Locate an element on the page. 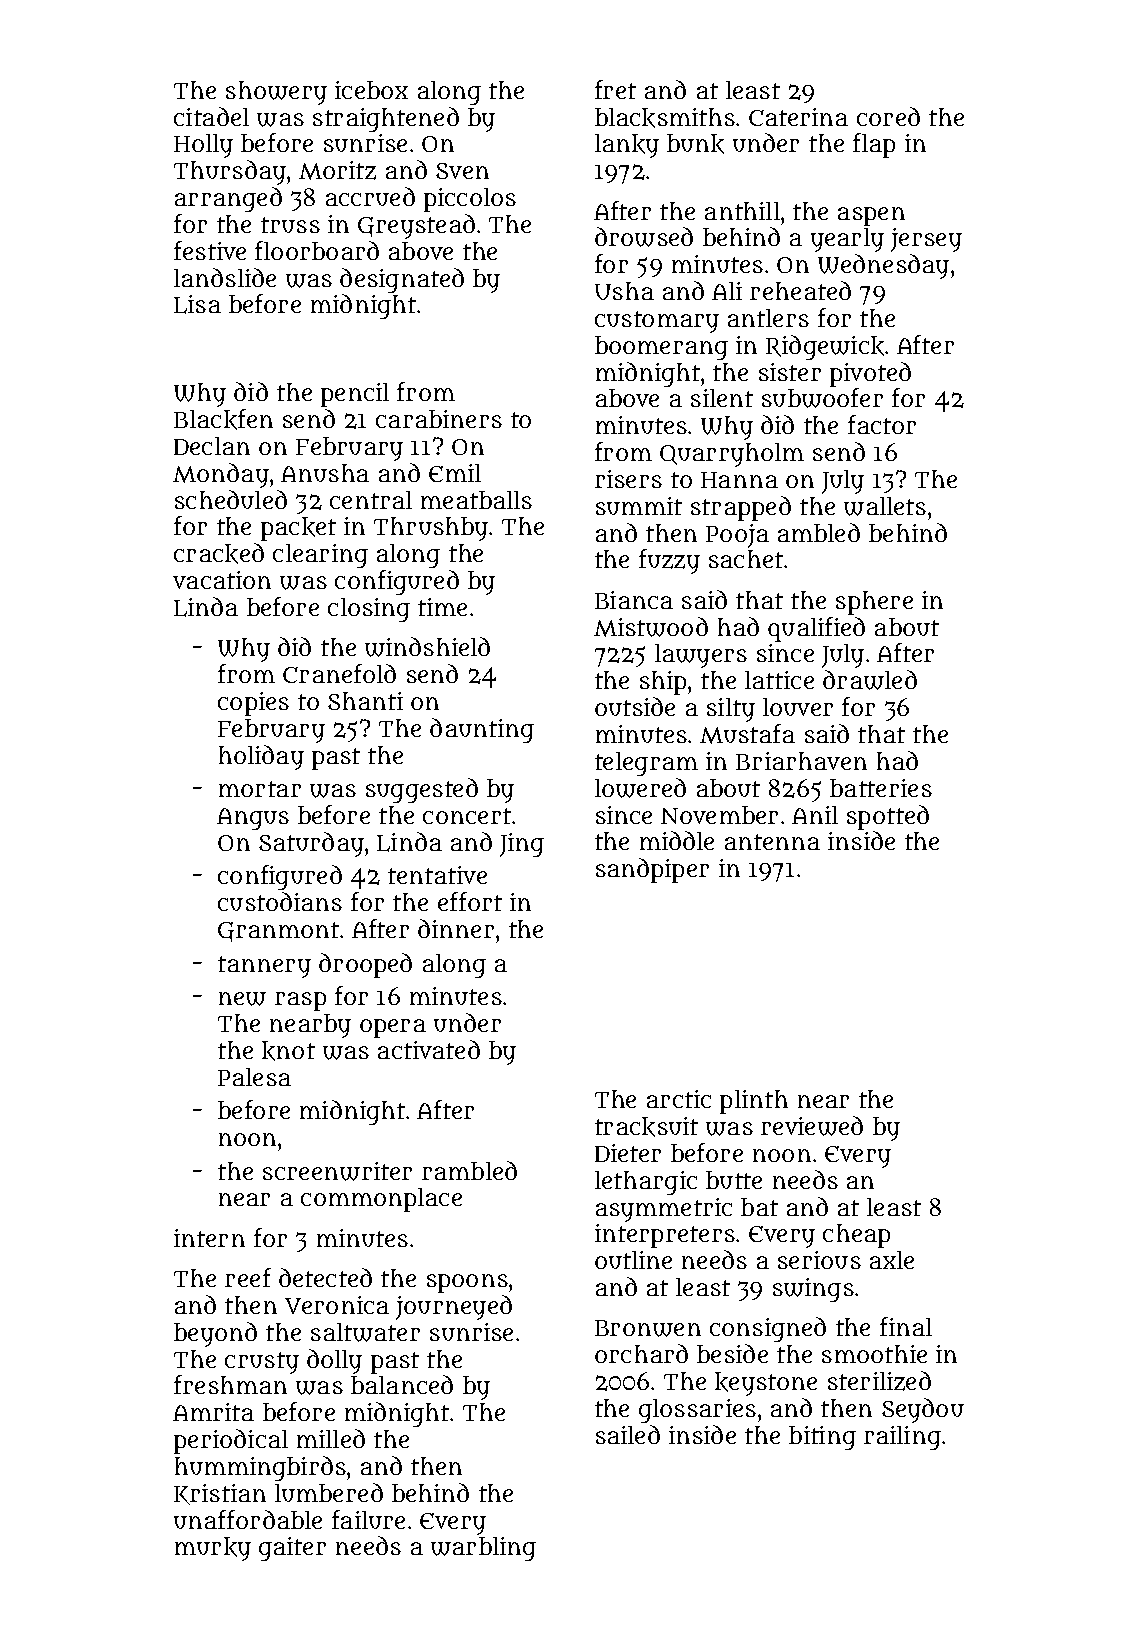 The height and width of the page is (1652, 1140). flap is located at coordinates (874, 145).
